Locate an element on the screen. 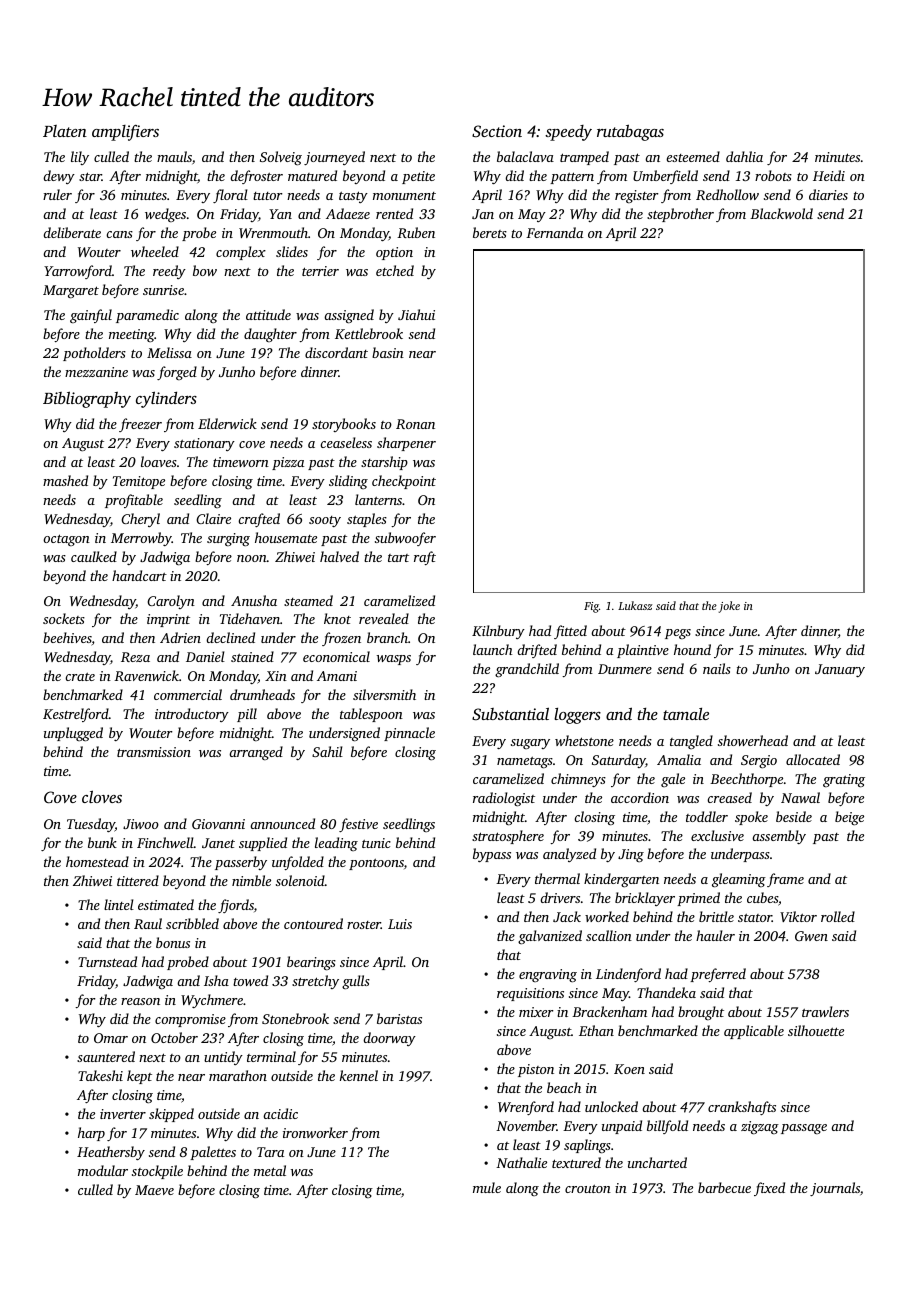 The image size is (908, 1316). mauls is located at coordinates (174, 156).
